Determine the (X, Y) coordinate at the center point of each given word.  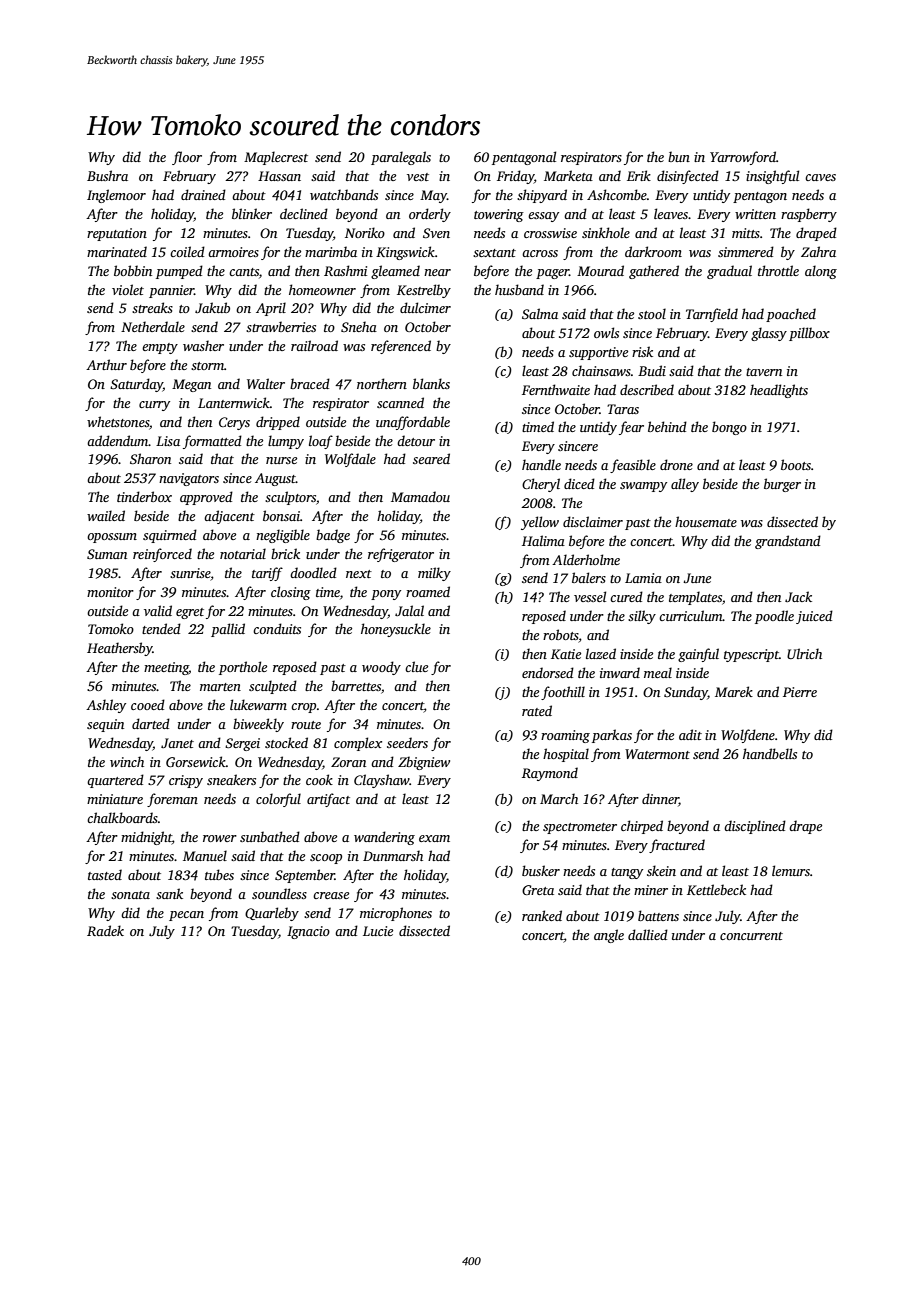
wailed (106, 515)
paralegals (401, 158)
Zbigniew (424, 763)
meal (658, 672)
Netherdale (153, 326)
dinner (660, 800)
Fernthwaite (556, 389)
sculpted (273, 687)
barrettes (356, 685)
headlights (779, 391)
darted (151, 723)
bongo (729, 428)
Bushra (107, 175)
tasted (105, 874)
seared (431, 458)
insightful (772, 177)
